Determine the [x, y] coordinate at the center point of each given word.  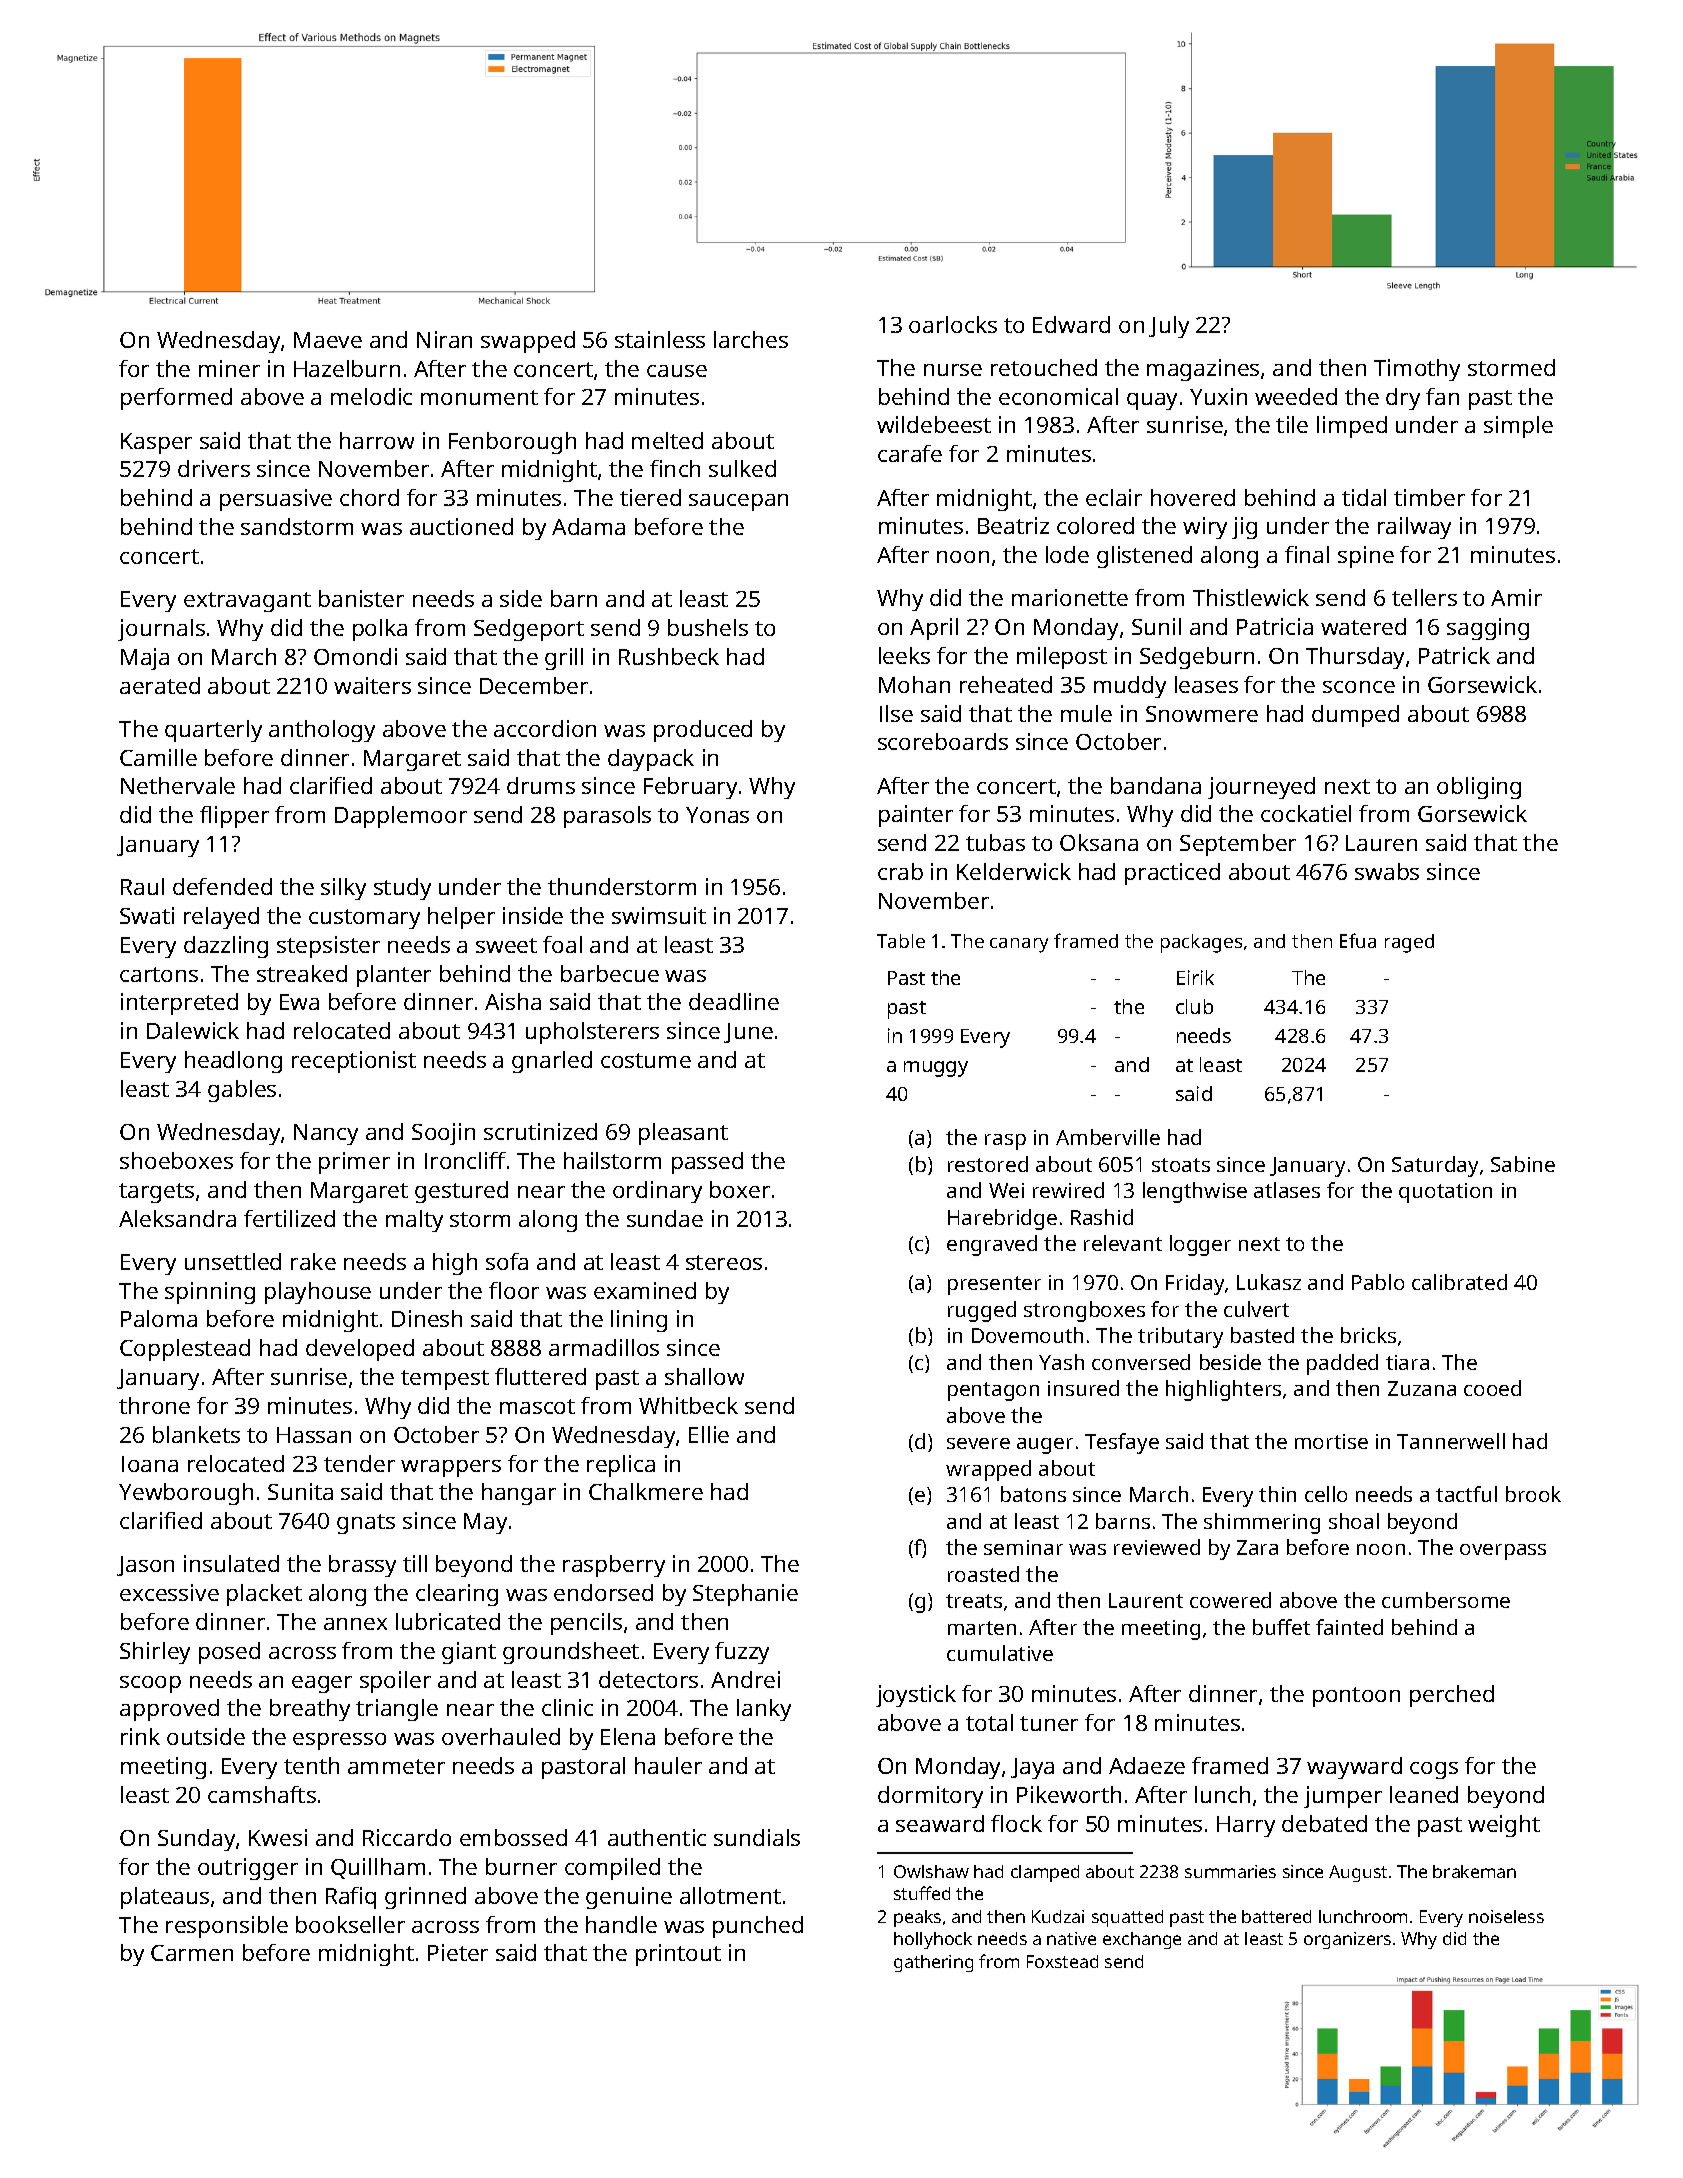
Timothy [1417, 370]
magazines [1203, 370]
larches [751, 339]
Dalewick [193, 1030]
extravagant [247, 602]
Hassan [314, 1435]
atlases [1287, 1190]
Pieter [458, 1952]
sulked [742, 468]
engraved [992, 1245]
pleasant [683, 1134]
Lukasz [1269, 1282]
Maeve [328, 340]
